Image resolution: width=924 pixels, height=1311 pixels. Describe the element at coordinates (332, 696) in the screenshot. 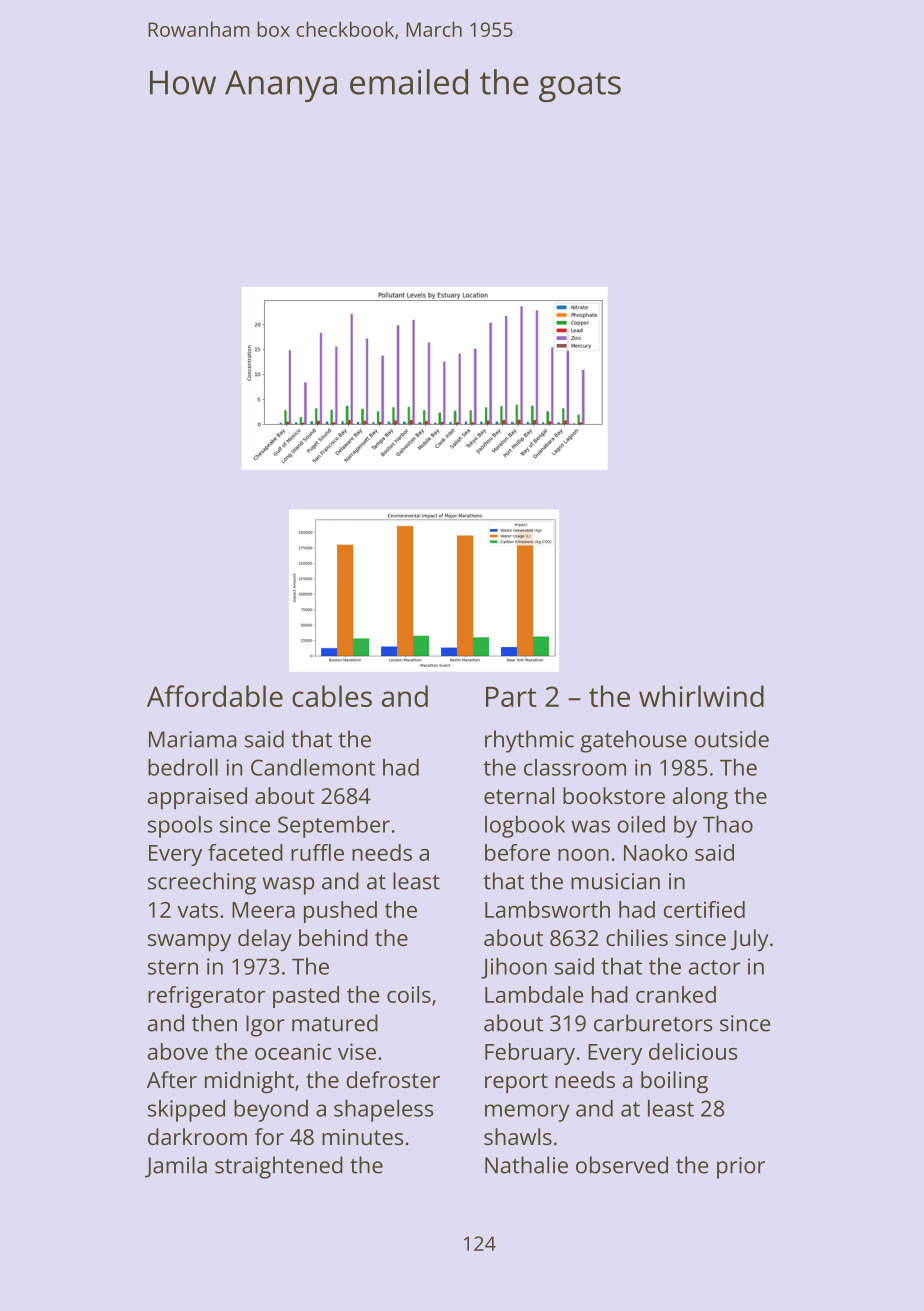

I see `cables` at that location.
